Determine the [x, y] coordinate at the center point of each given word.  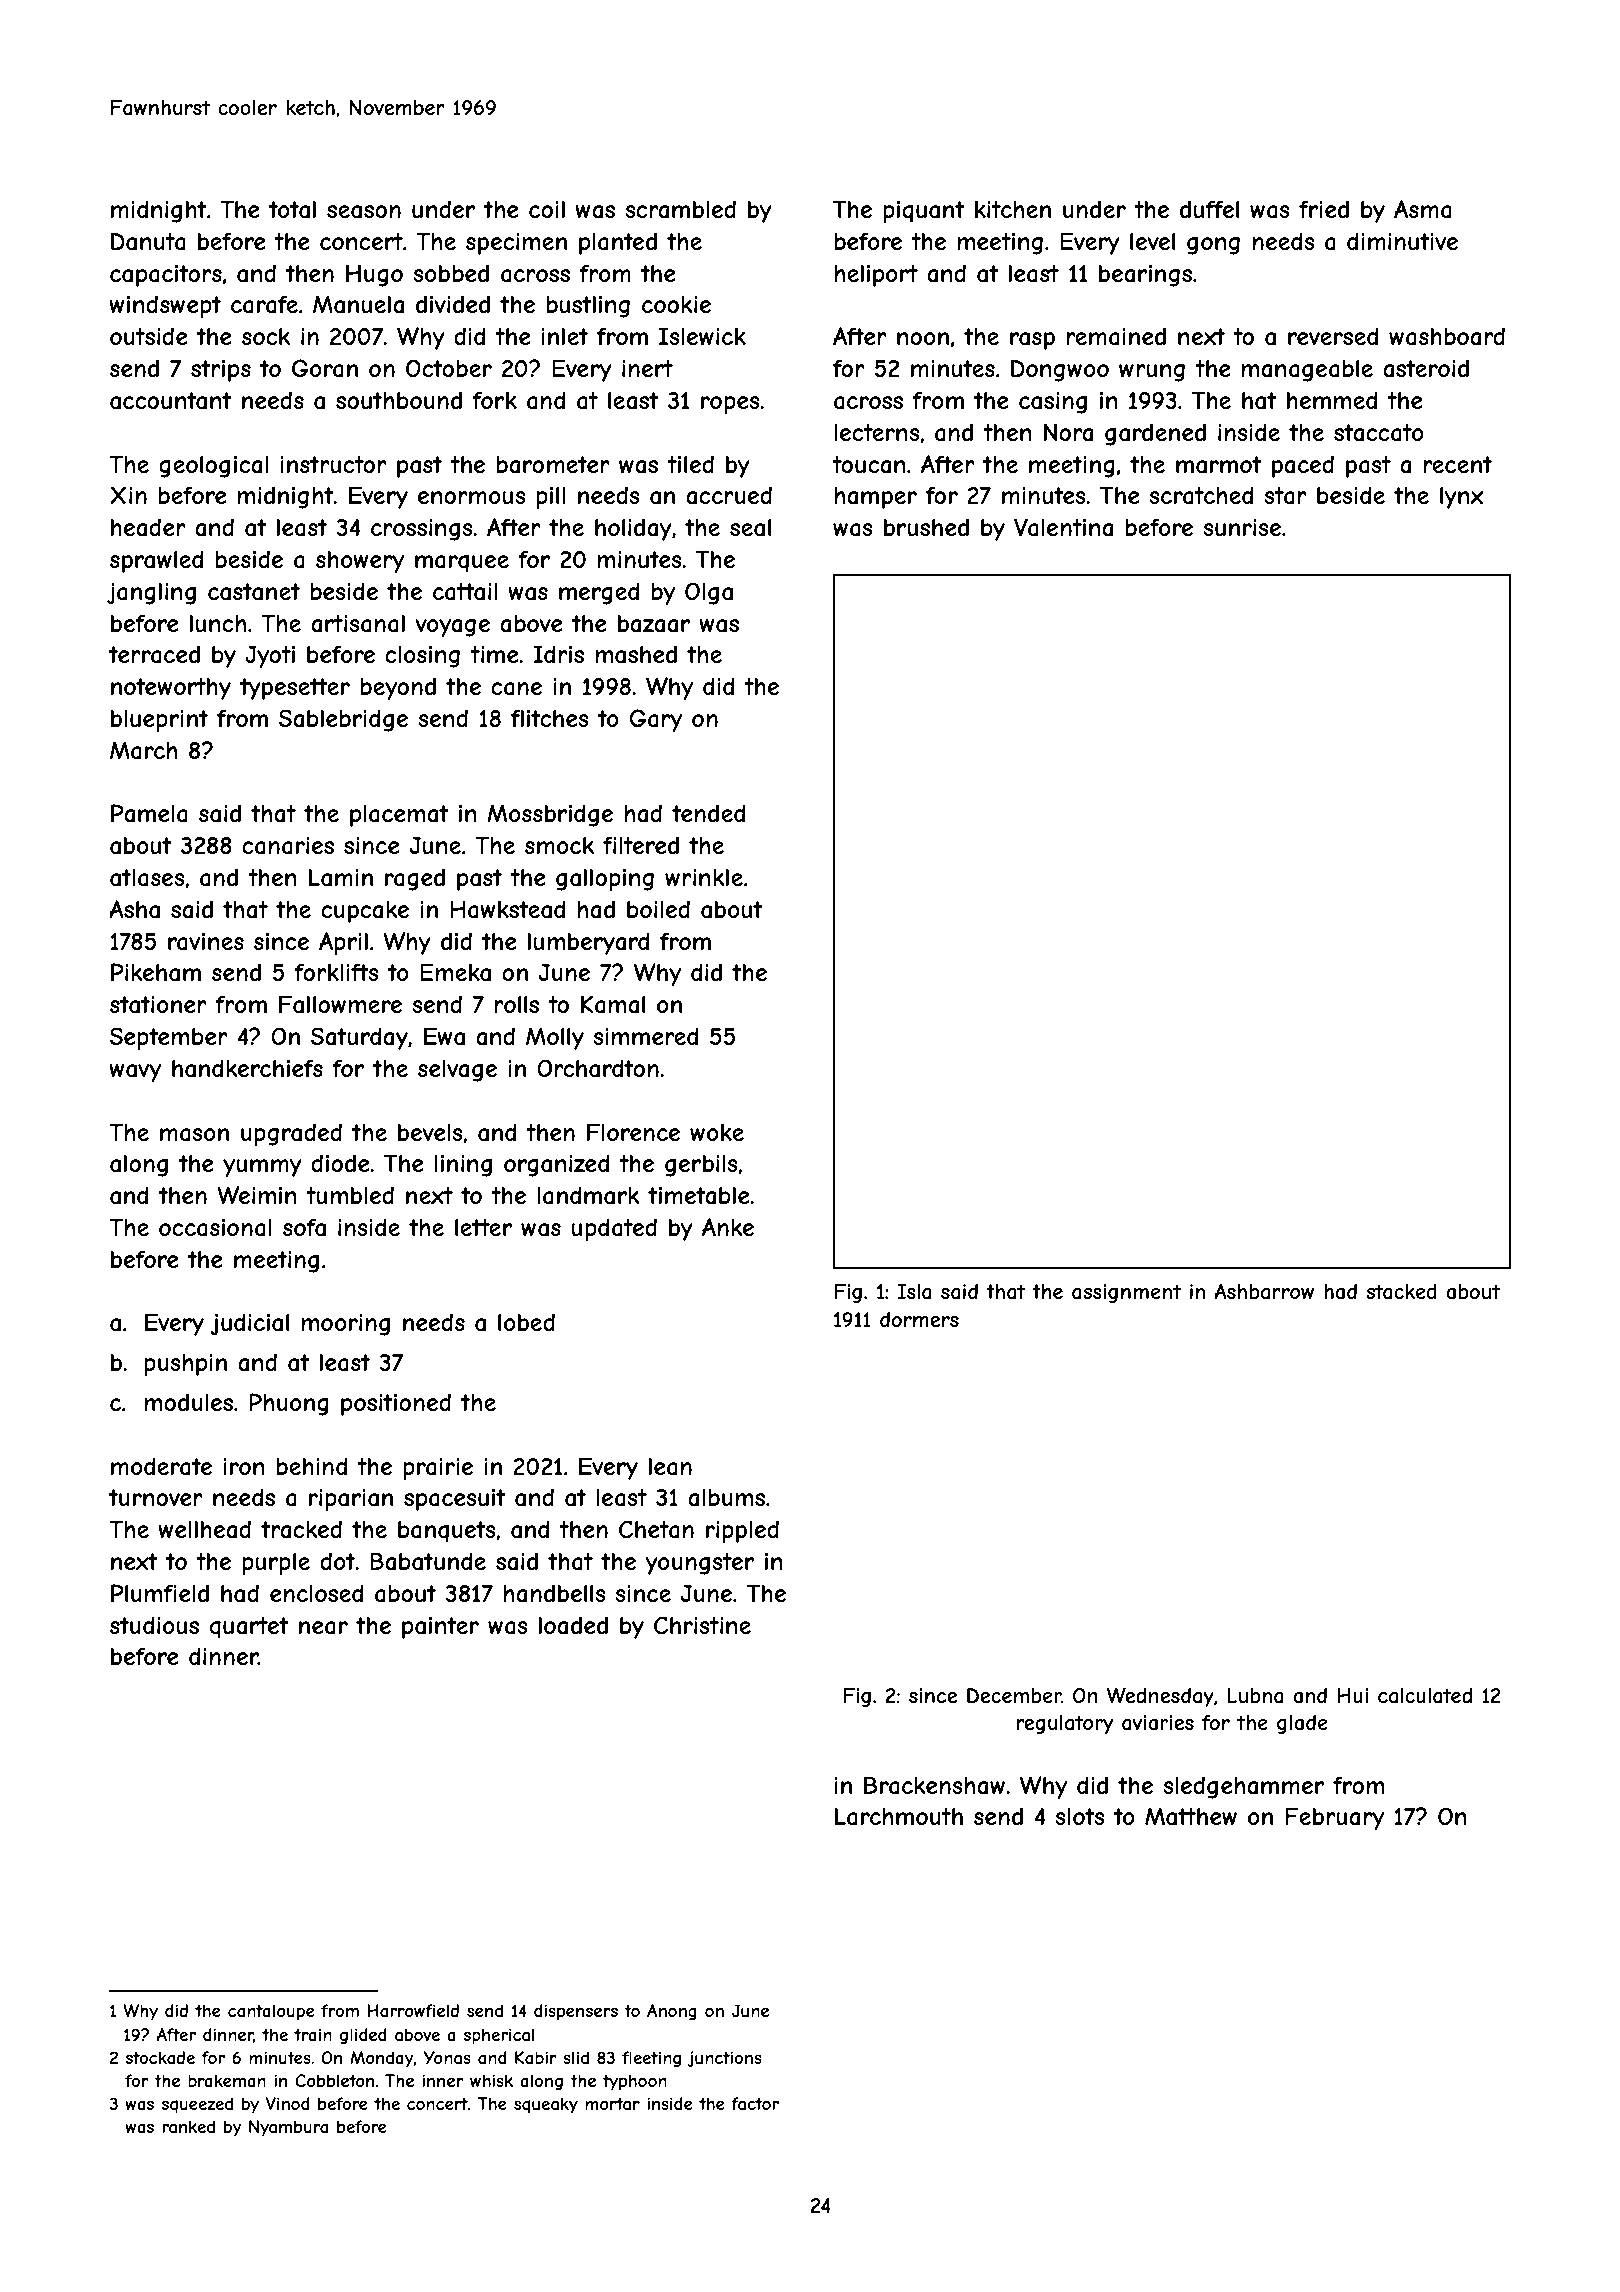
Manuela [358, 304]
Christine [702, 1625]
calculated [1425, 1696]
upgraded [291, 1134]
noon [923, 338]
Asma [1423, 209]
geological [214, 467]
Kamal [613, 1004]
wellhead [204, 1529]
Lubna [1255, 1695]
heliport [876, 276]
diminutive [1402, 241]
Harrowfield [413, 2010]
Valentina [1063, 527]
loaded [573, 1625]
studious [154, 1625]
